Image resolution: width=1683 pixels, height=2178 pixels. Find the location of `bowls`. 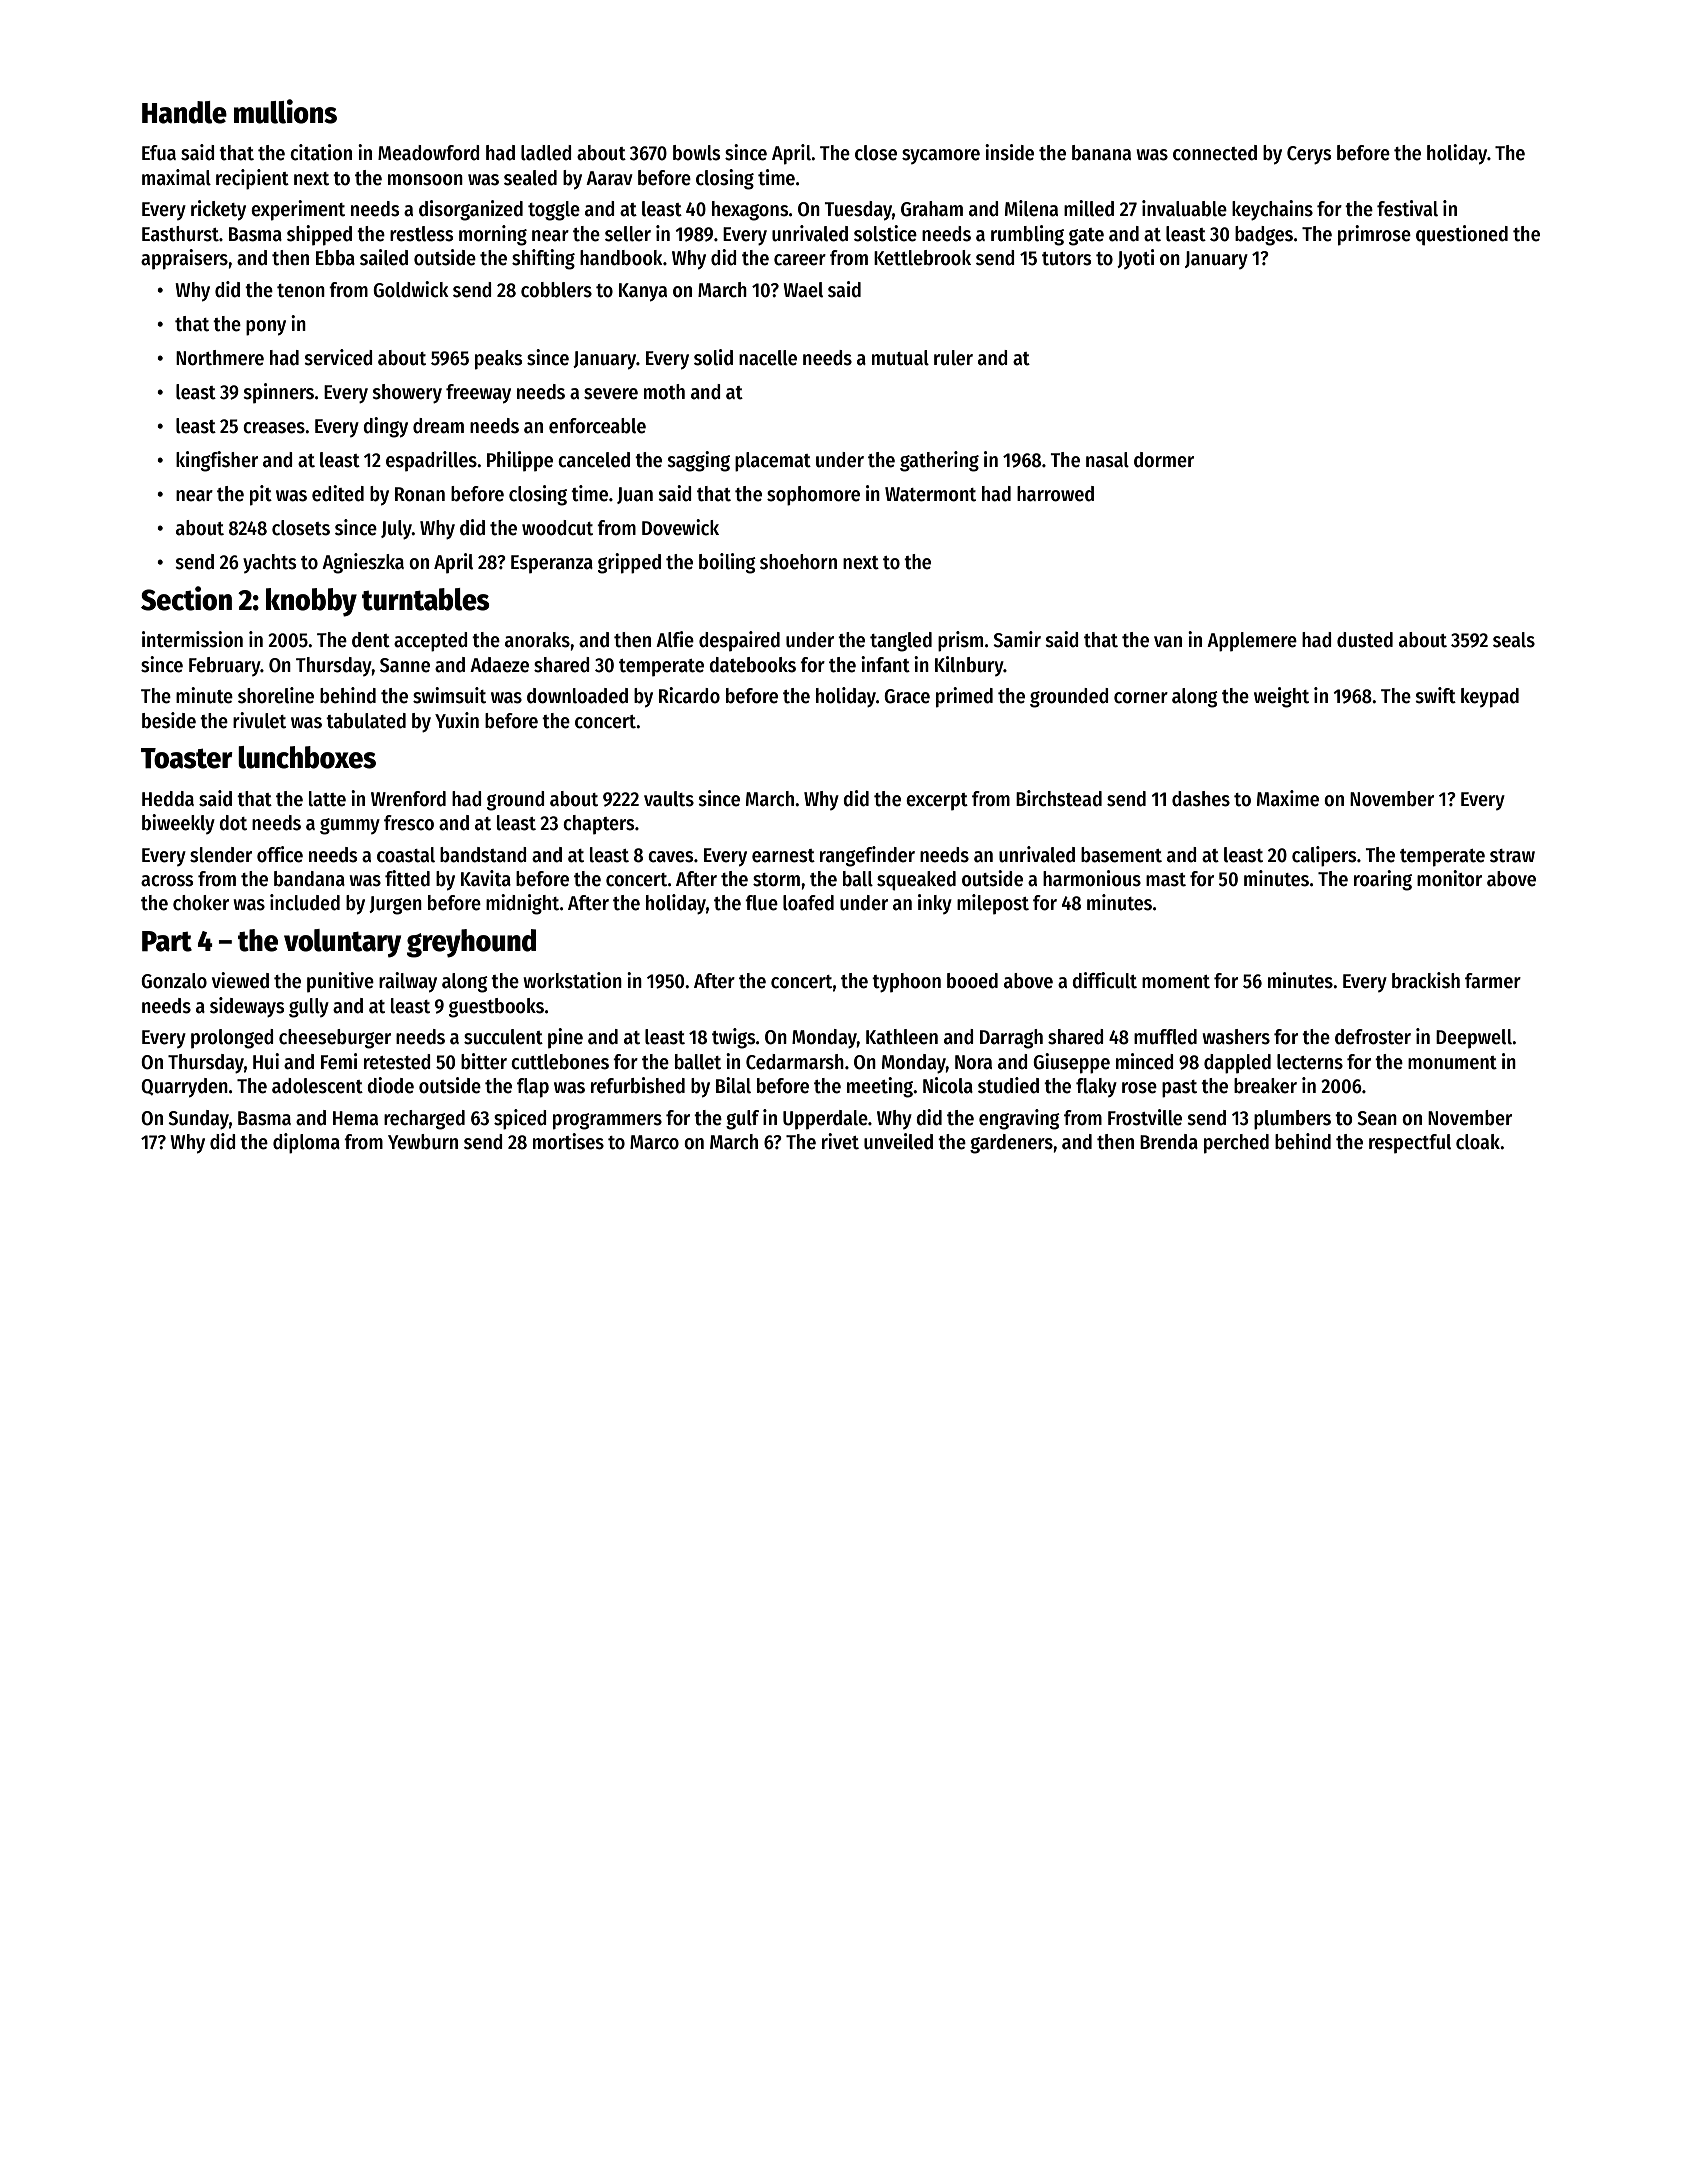

bowls is located at coordinates (696, 153).
